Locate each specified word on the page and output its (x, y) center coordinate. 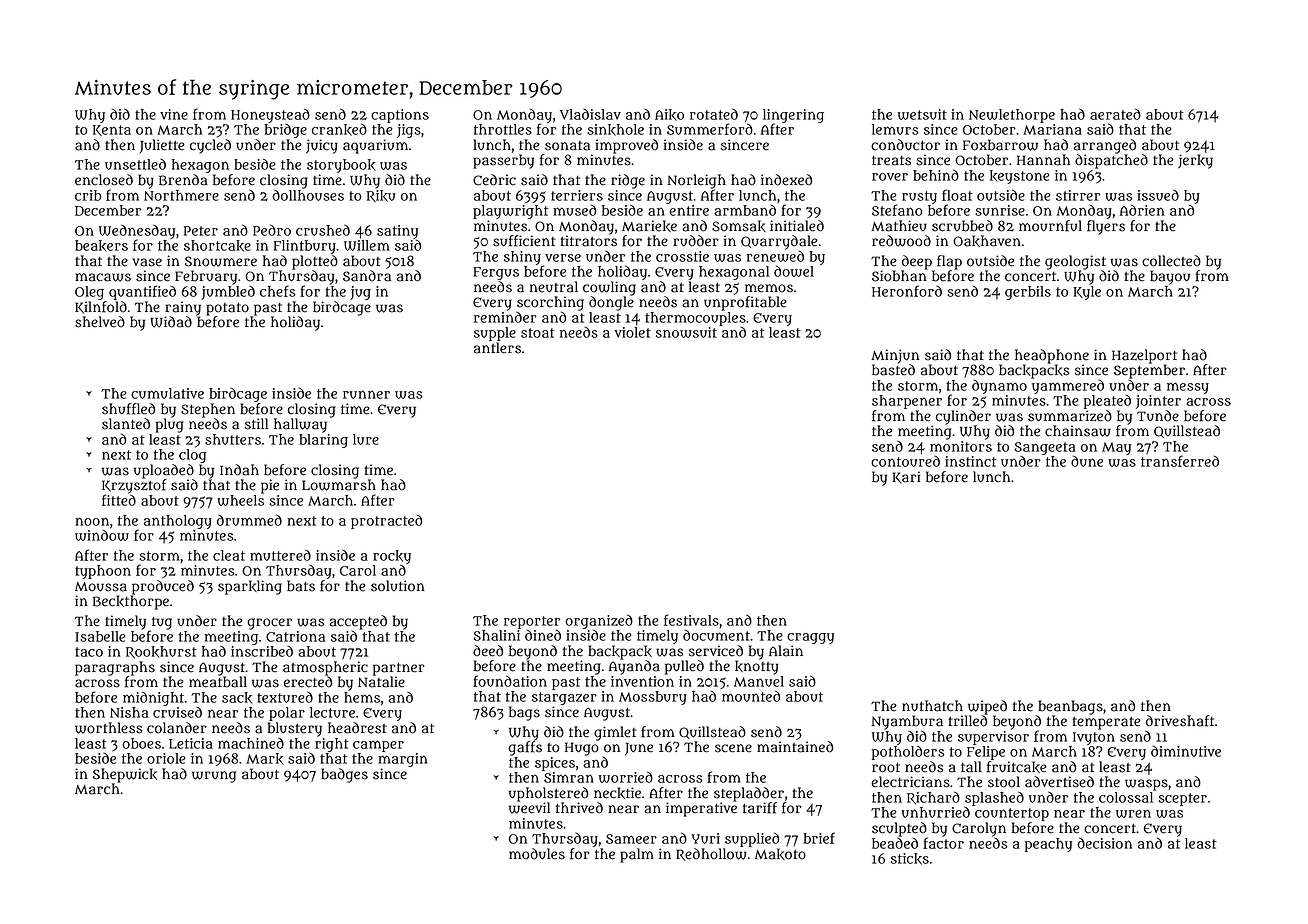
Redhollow (711, 854)
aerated (1115, 114)
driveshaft (1180, 721)
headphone (1052, 356)
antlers (497, 348)
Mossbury (653, 698)
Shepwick (125, 775)
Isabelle (100, 636)
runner (366, 394)
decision (1104, 843)
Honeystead (270, 115)
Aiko (669, 115)
